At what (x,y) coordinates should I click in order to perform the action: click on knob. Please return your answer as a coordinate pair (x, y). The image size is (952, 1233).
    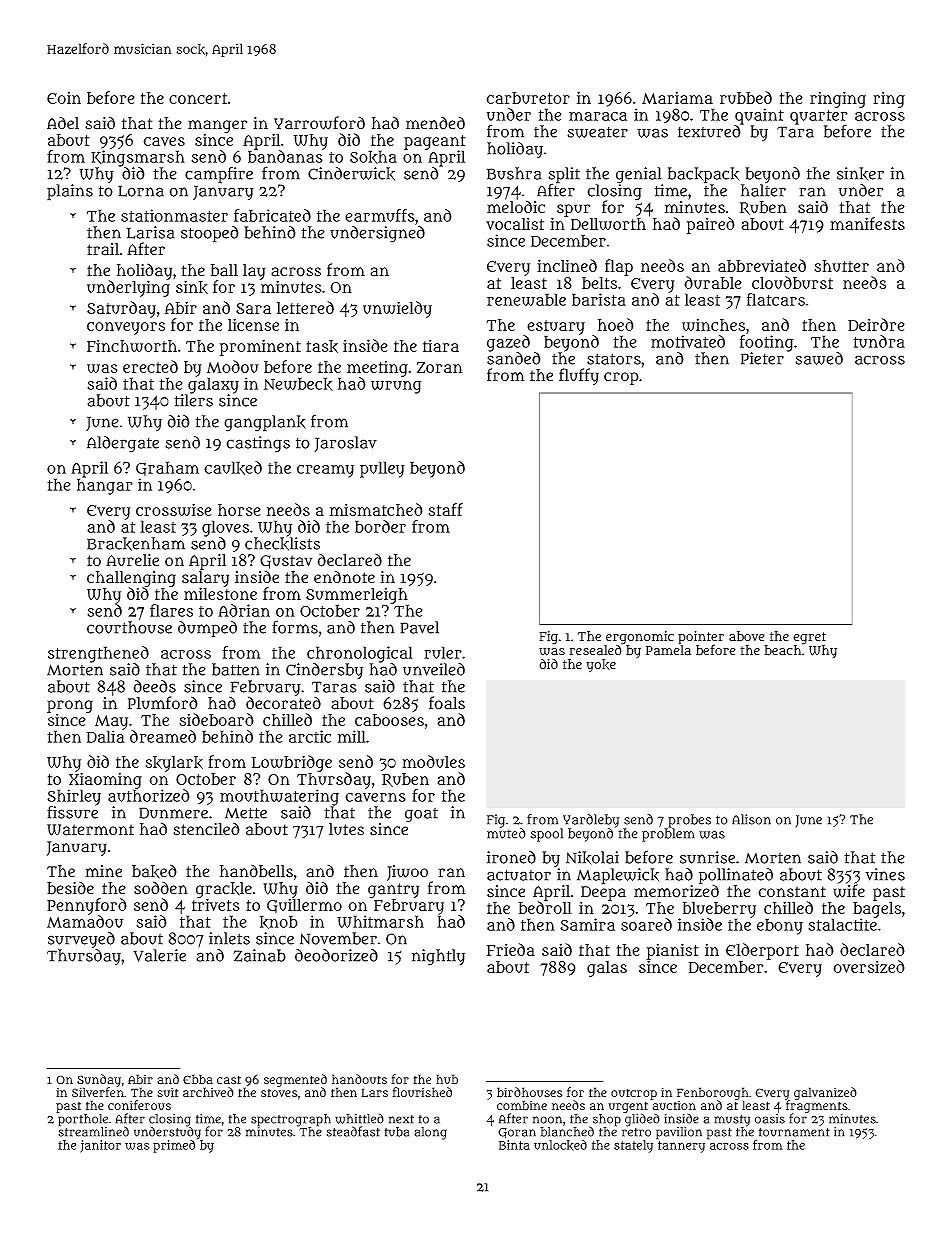
    Looking at the image, I should click on (279, 922).
